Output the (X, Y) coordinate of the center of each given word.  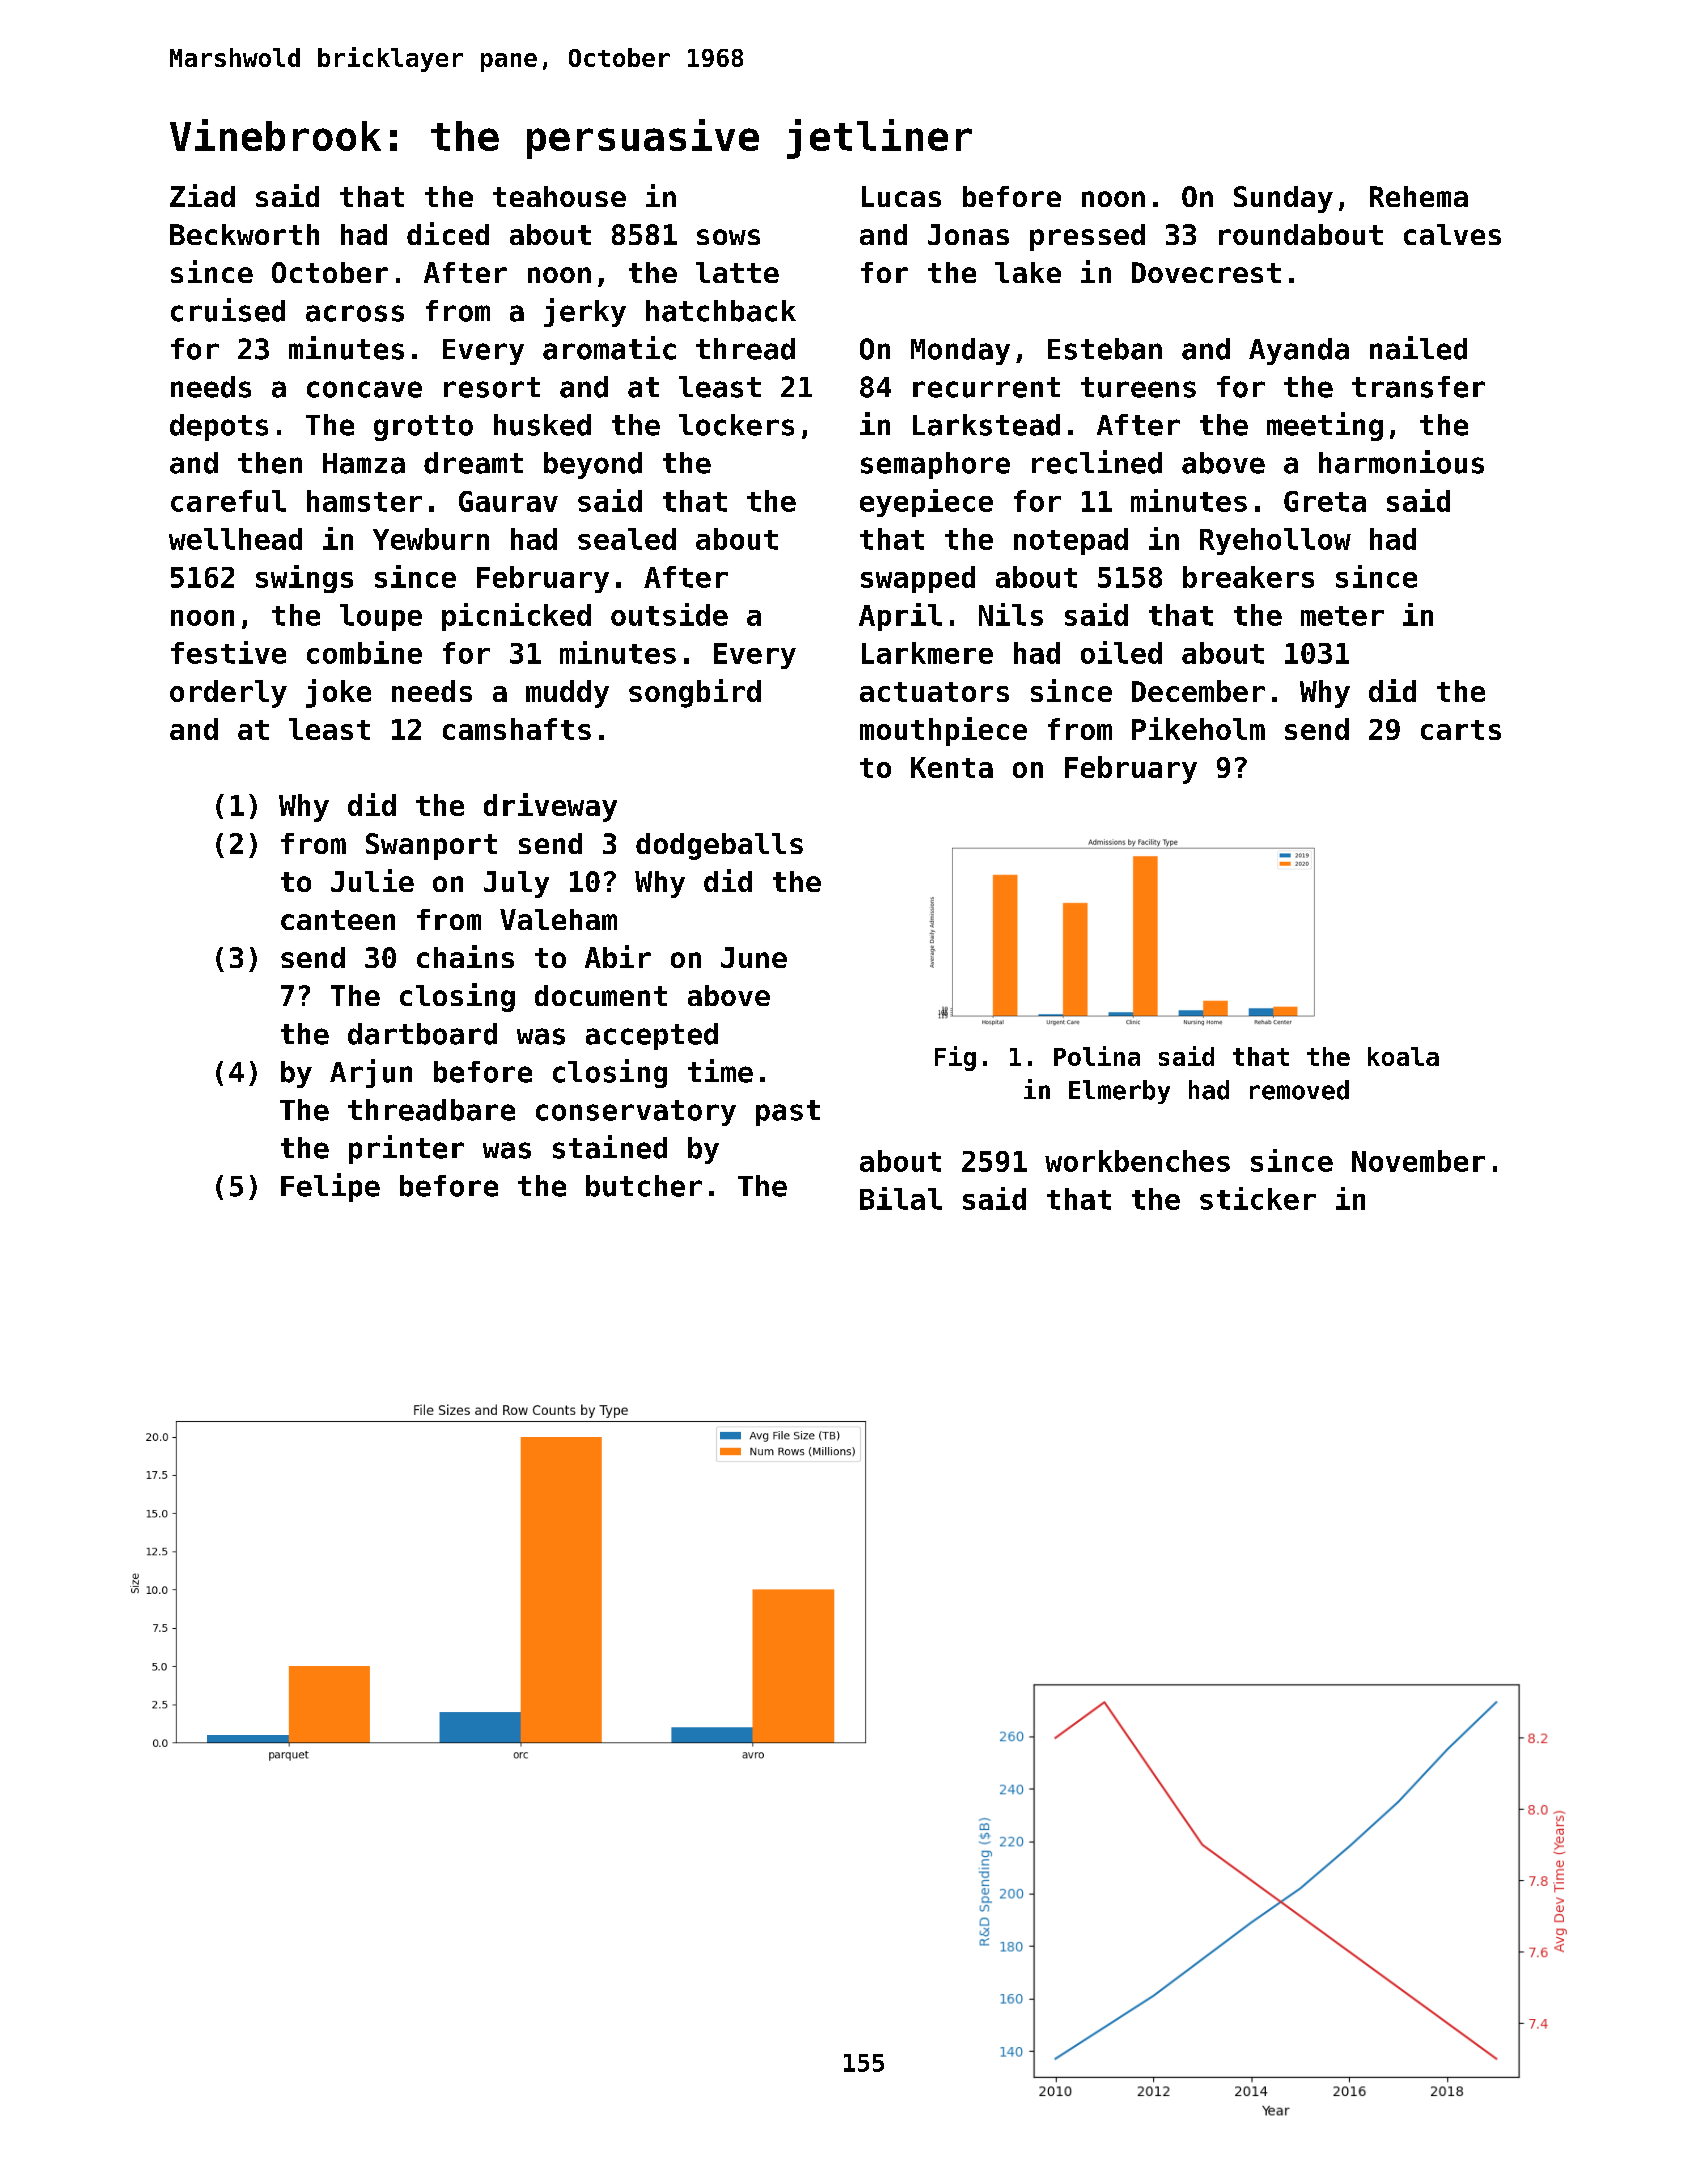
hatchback (721, 311)
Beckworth (244, 234)
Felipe (330, 1187)
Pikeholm (1198, 728)
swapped (918, 579)
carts (1461, 730)
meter (1342, 616)
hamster (364, 501)
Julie (372, 880)
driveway (550, 807)
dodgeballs (719, 846)
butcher (644, 1186)
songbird (695, 693)
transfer (1418, 387)
